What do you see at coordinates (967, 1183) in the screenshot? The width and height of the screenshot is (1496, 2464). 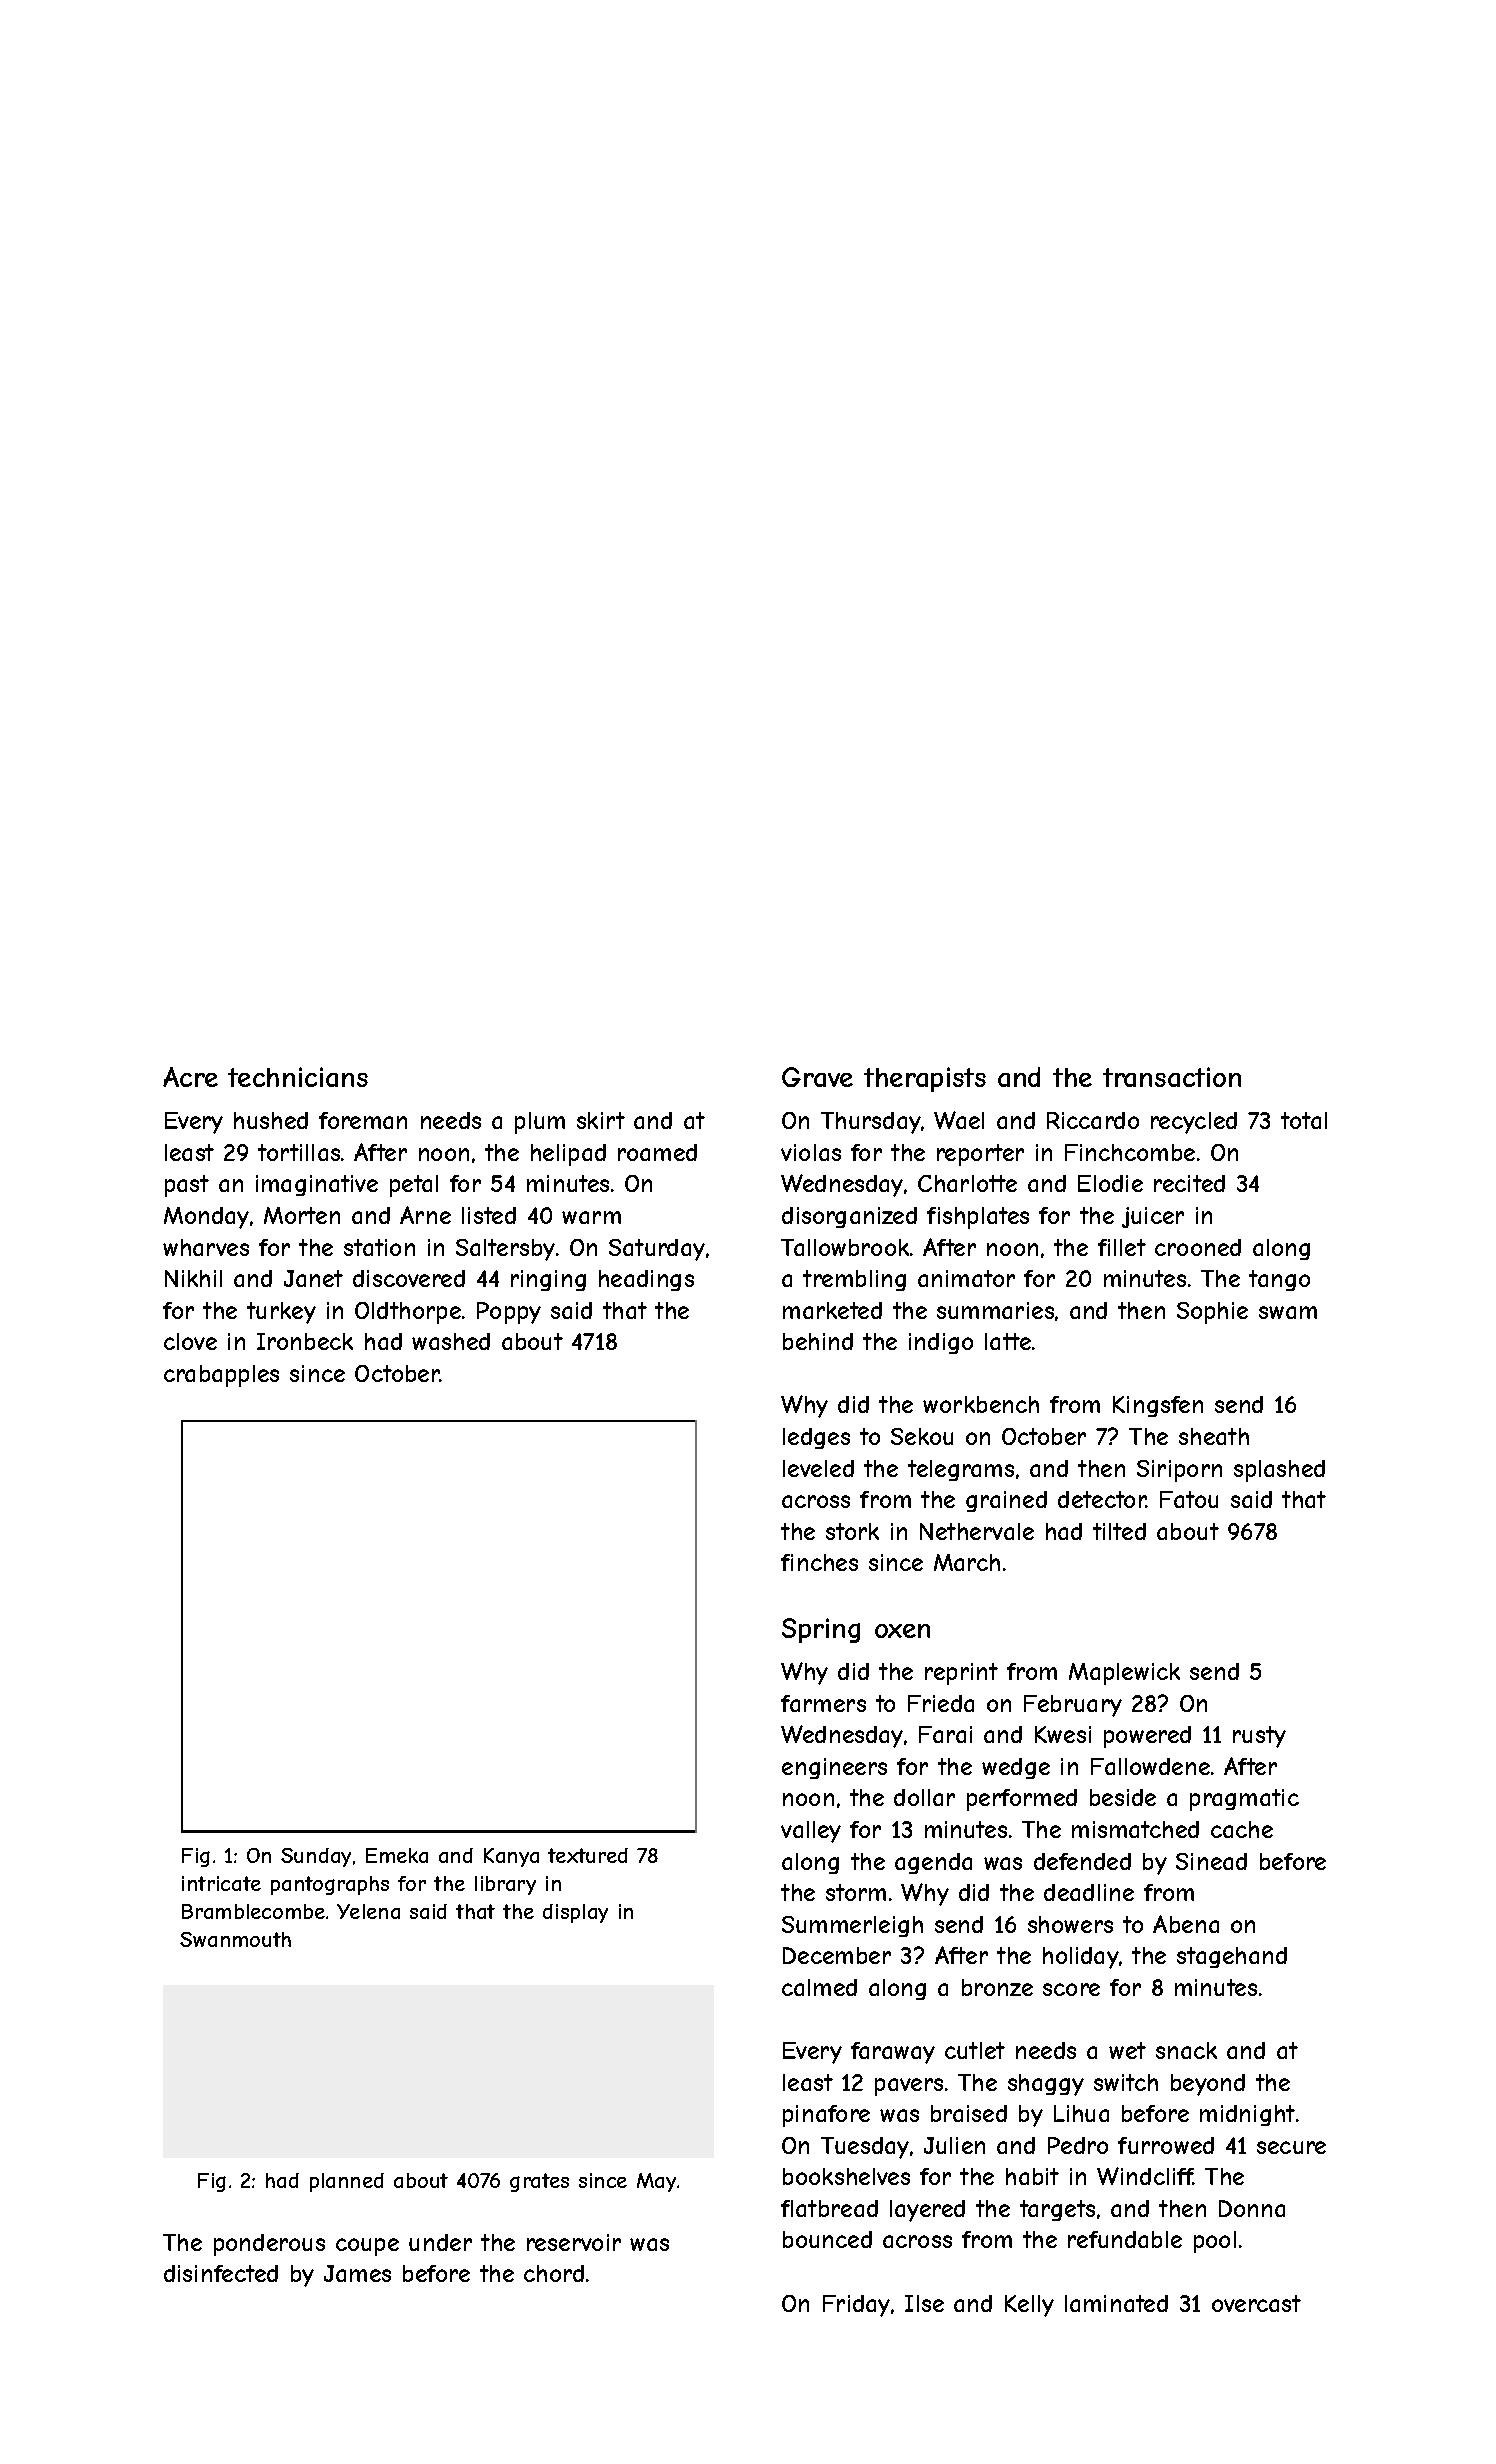 I see `Charlotte` at bounding box center [967, 1183].
